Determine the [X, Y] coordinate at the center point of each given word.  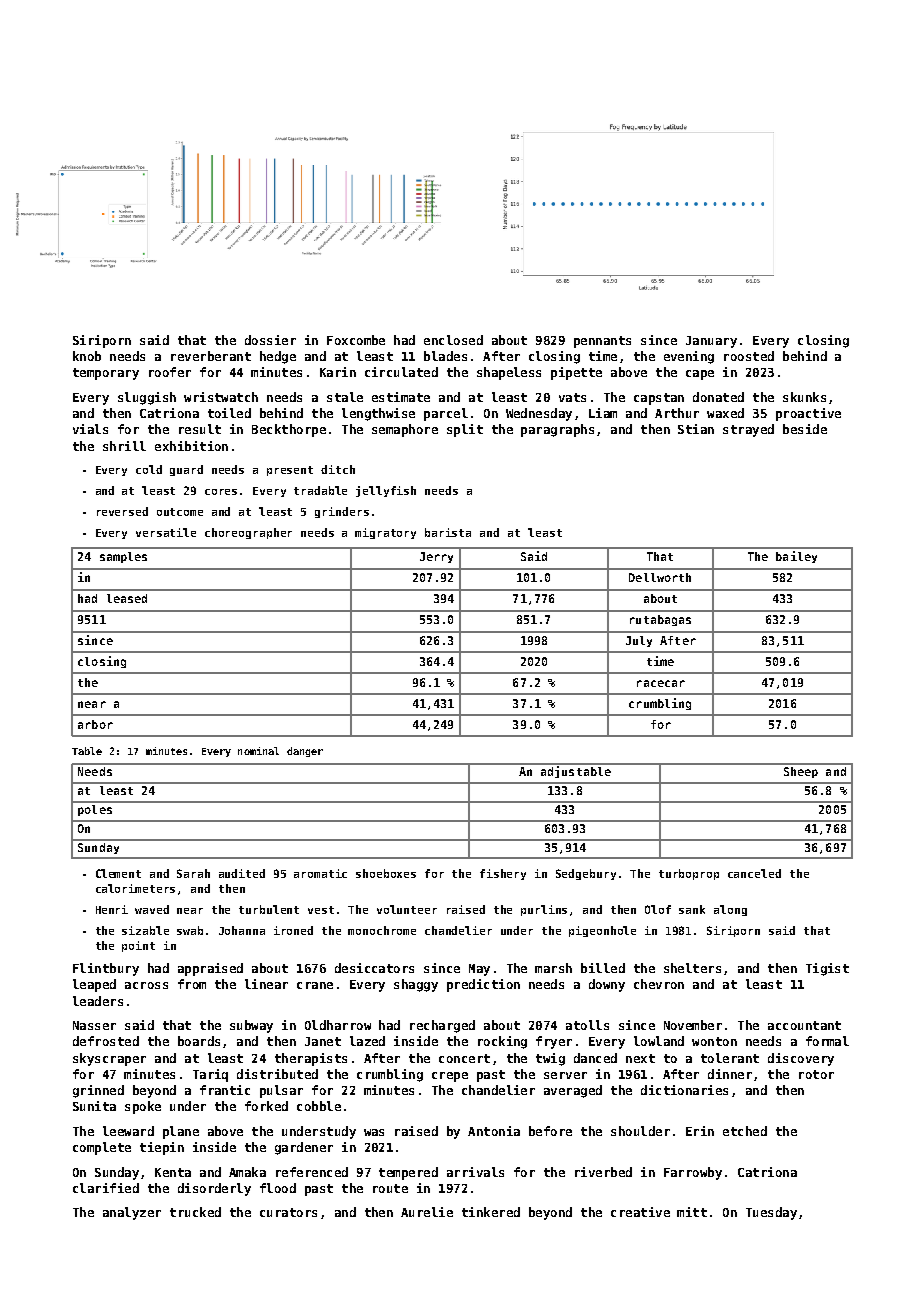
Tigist [827, 969]
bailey [796, 557]
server [565, 1075]
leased [127, 598]
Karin [338, 372]
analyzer [132, 1213]
